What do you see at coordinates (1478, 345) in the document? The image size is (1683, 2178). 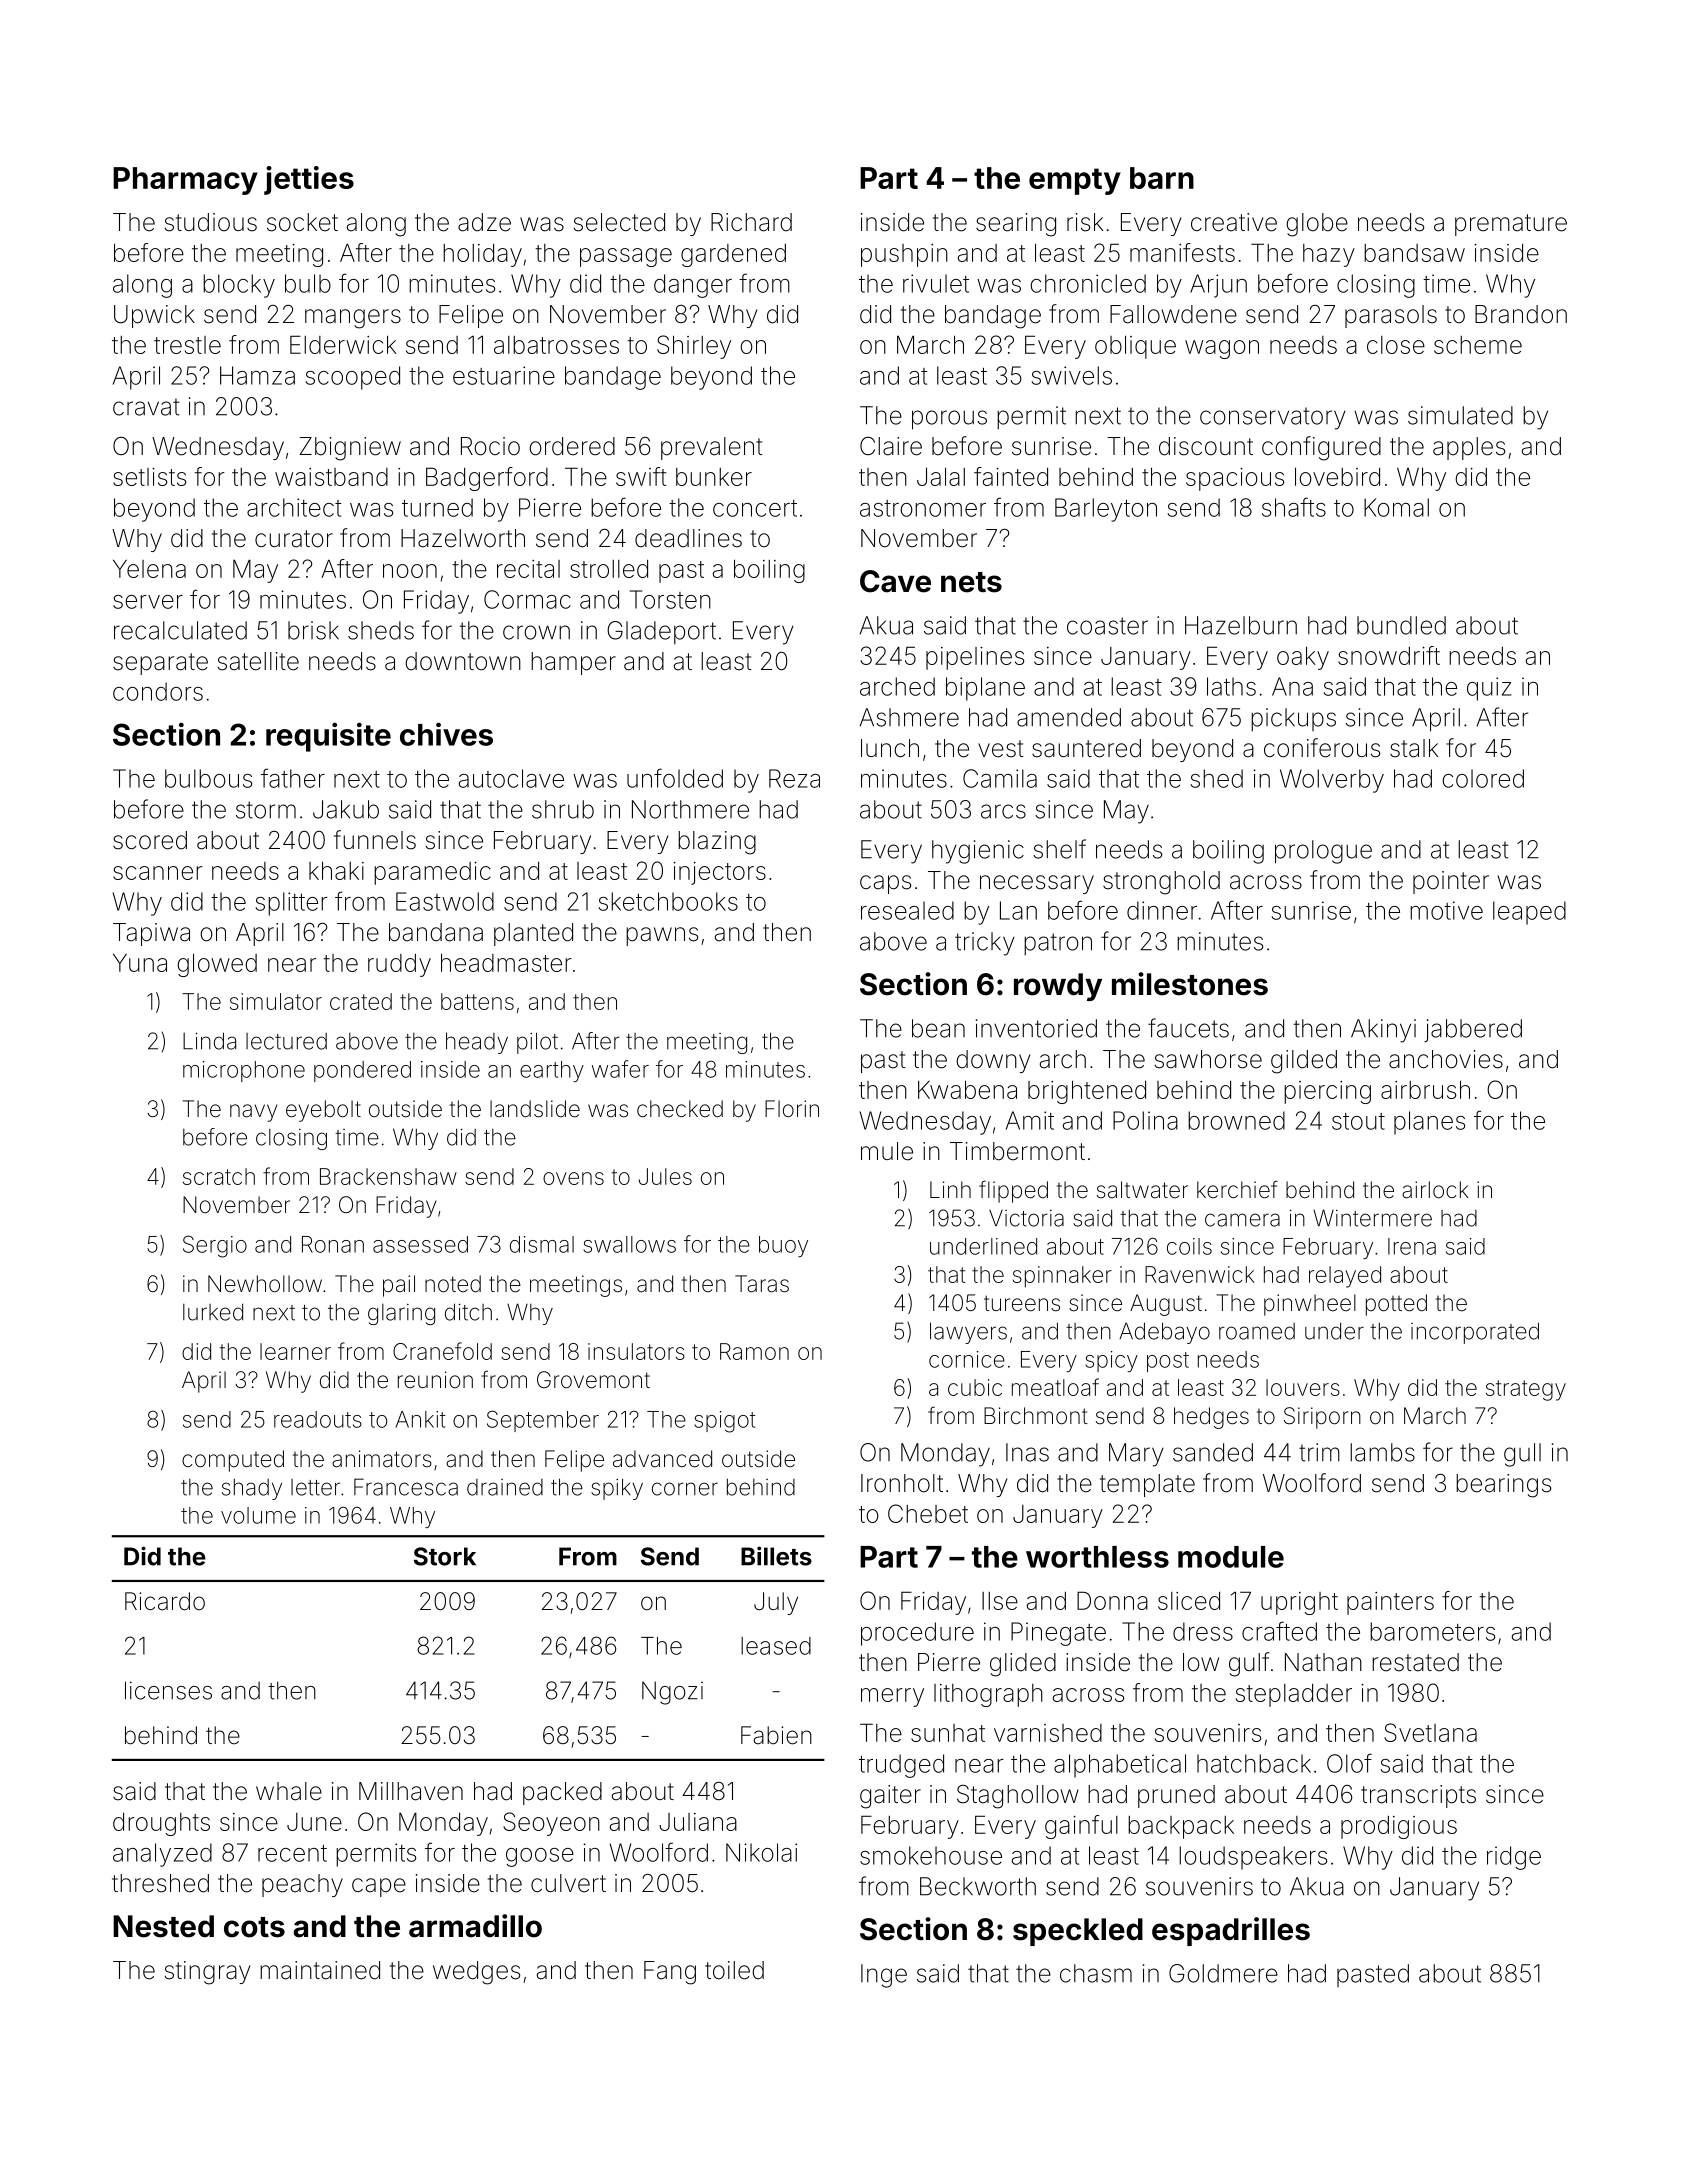 I see `scheme` at bounding box center [1478, 345].
